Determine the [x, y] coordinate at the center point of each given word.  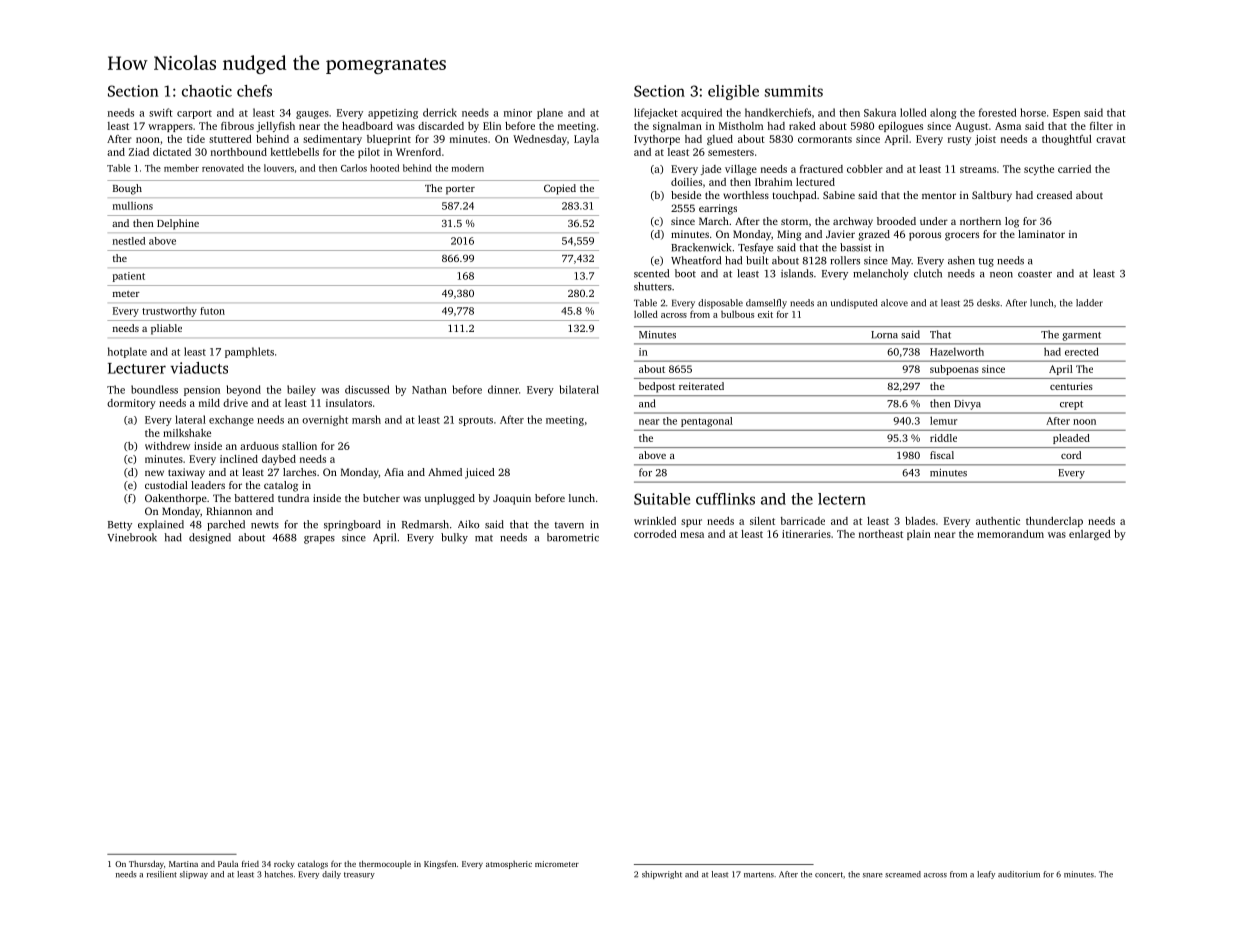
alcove [894, 303]
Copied [560, 189]
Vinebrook [132, 537]
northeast [881, 534]
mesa [692, 535]
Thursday [146, 865]
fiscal [942, 455]
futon [212, 311]
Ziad [139, 152]
